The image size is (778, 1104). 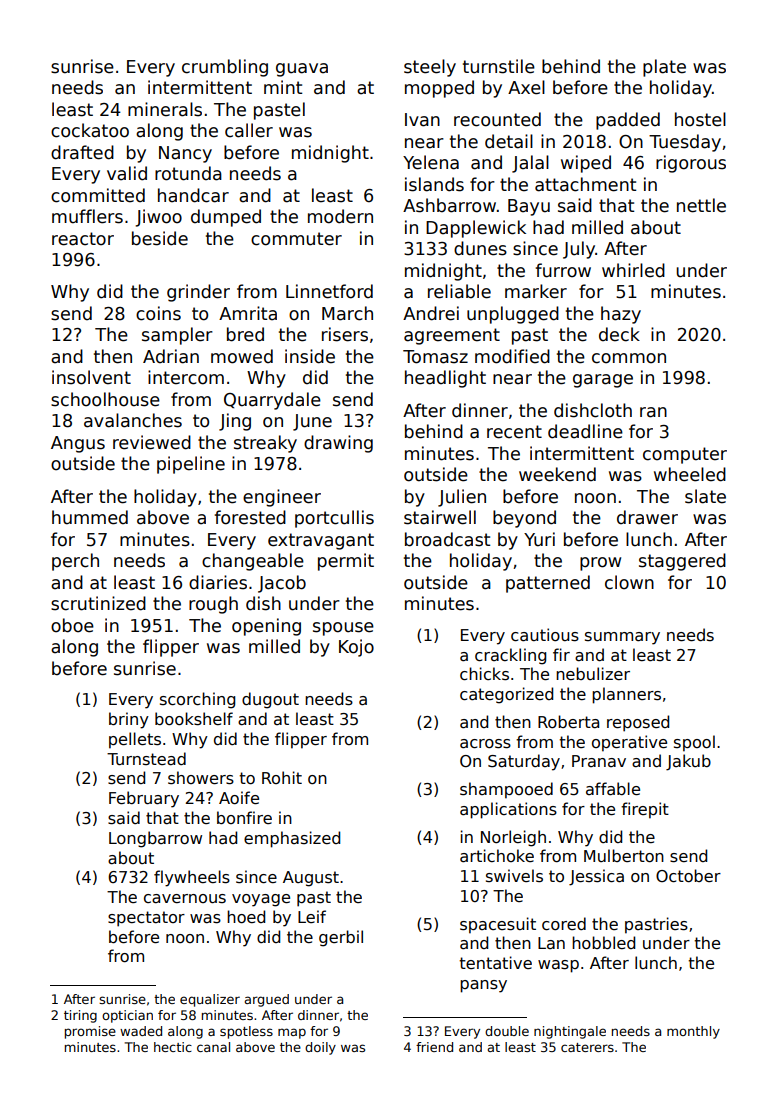 What do you see at coordinates (558, 966) in the screenshot?
I see `wasp` at bounding box center [558, 966].
